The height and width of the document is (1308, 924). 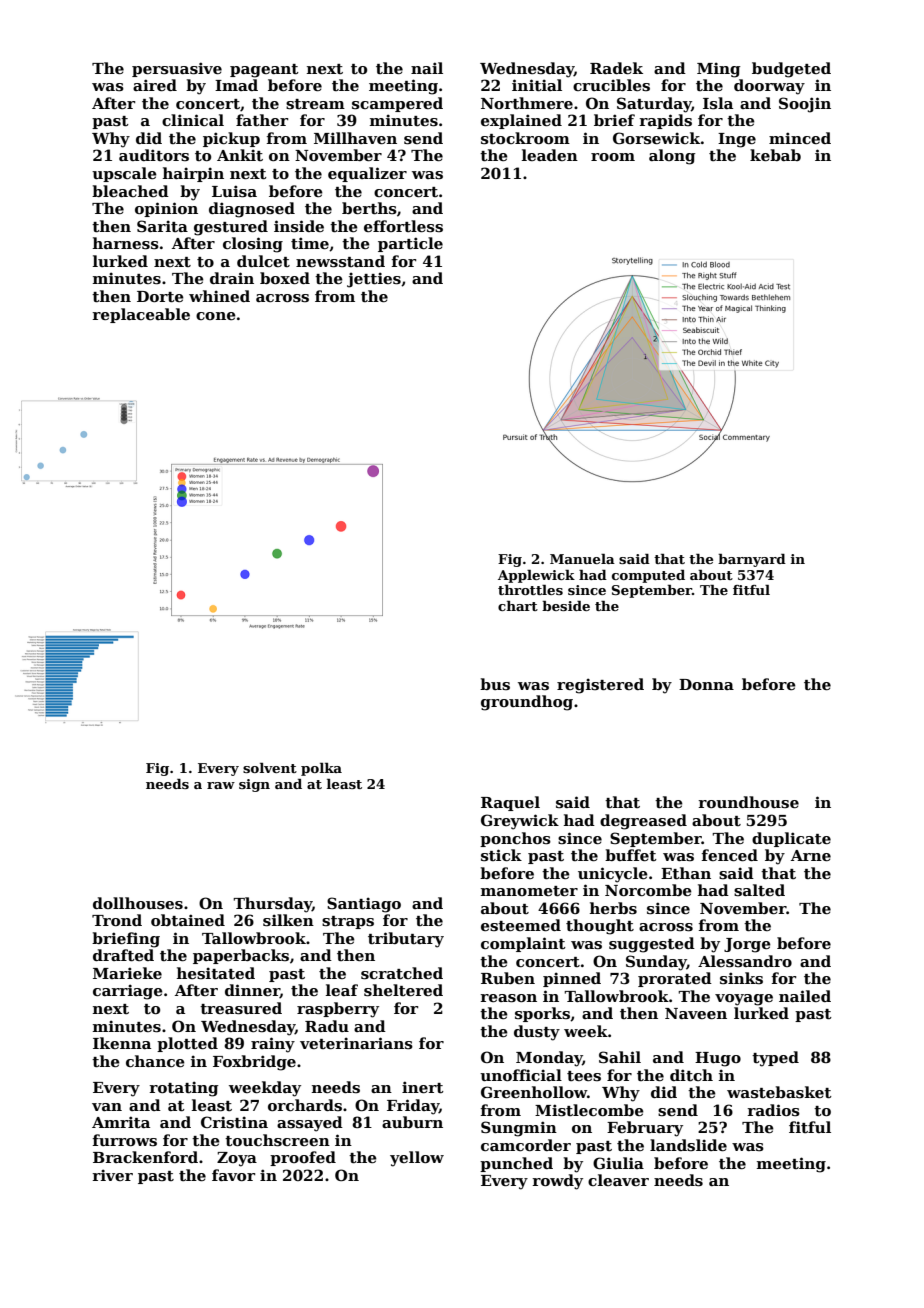 What do you see at coordinates (374, 280) in the document?
I see `jetties` at bounding box center [374, 280].
